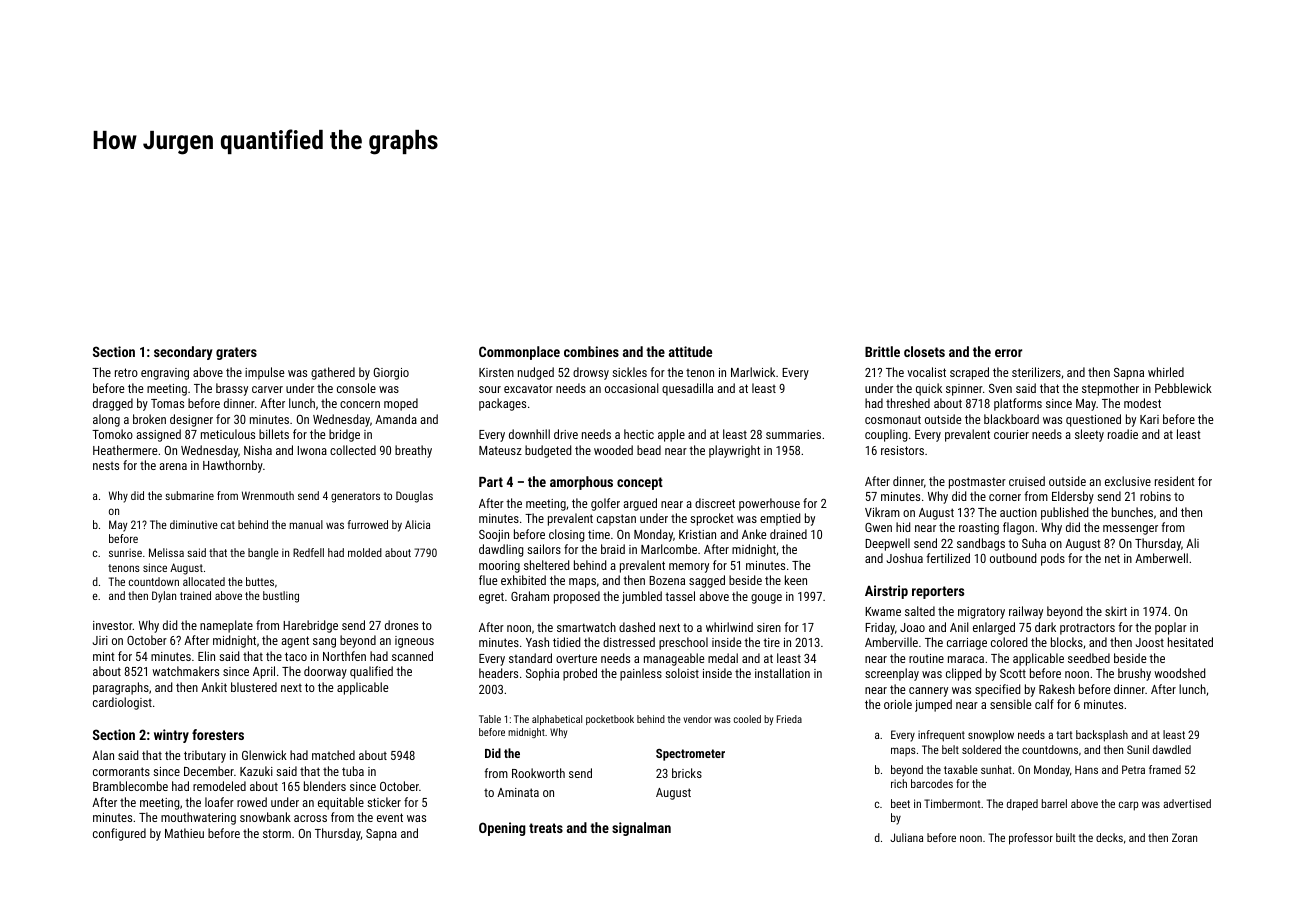 The width and height of the screenshot is (1308, 924). What do you see at coordinates (793, 434) in the screenshot?
I see `summaries` at bounding box center [793, 434].
